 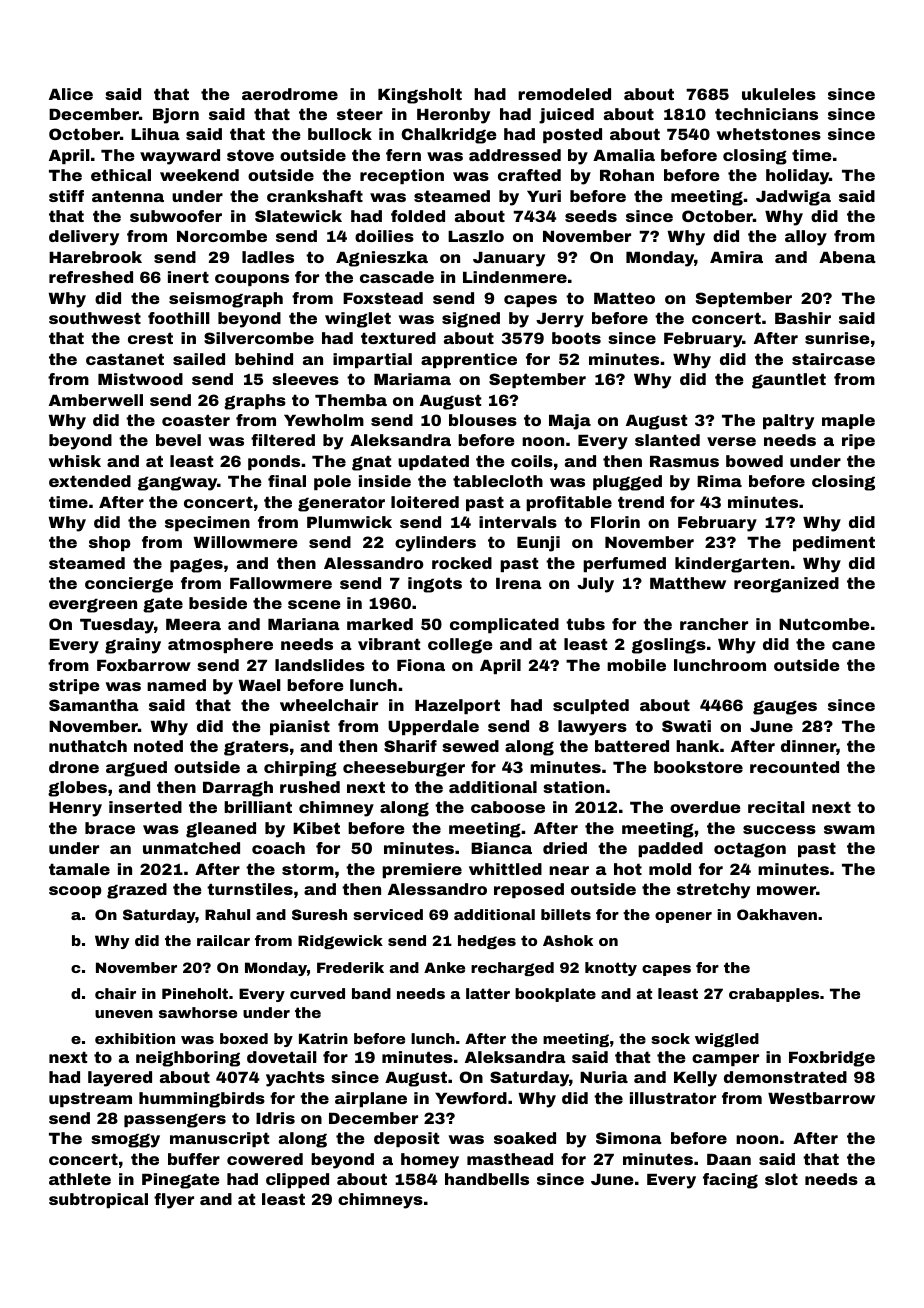 What do you see at coordinates (797, 177) in the image?
I see `holiday` at bounding box center [797, 177].
